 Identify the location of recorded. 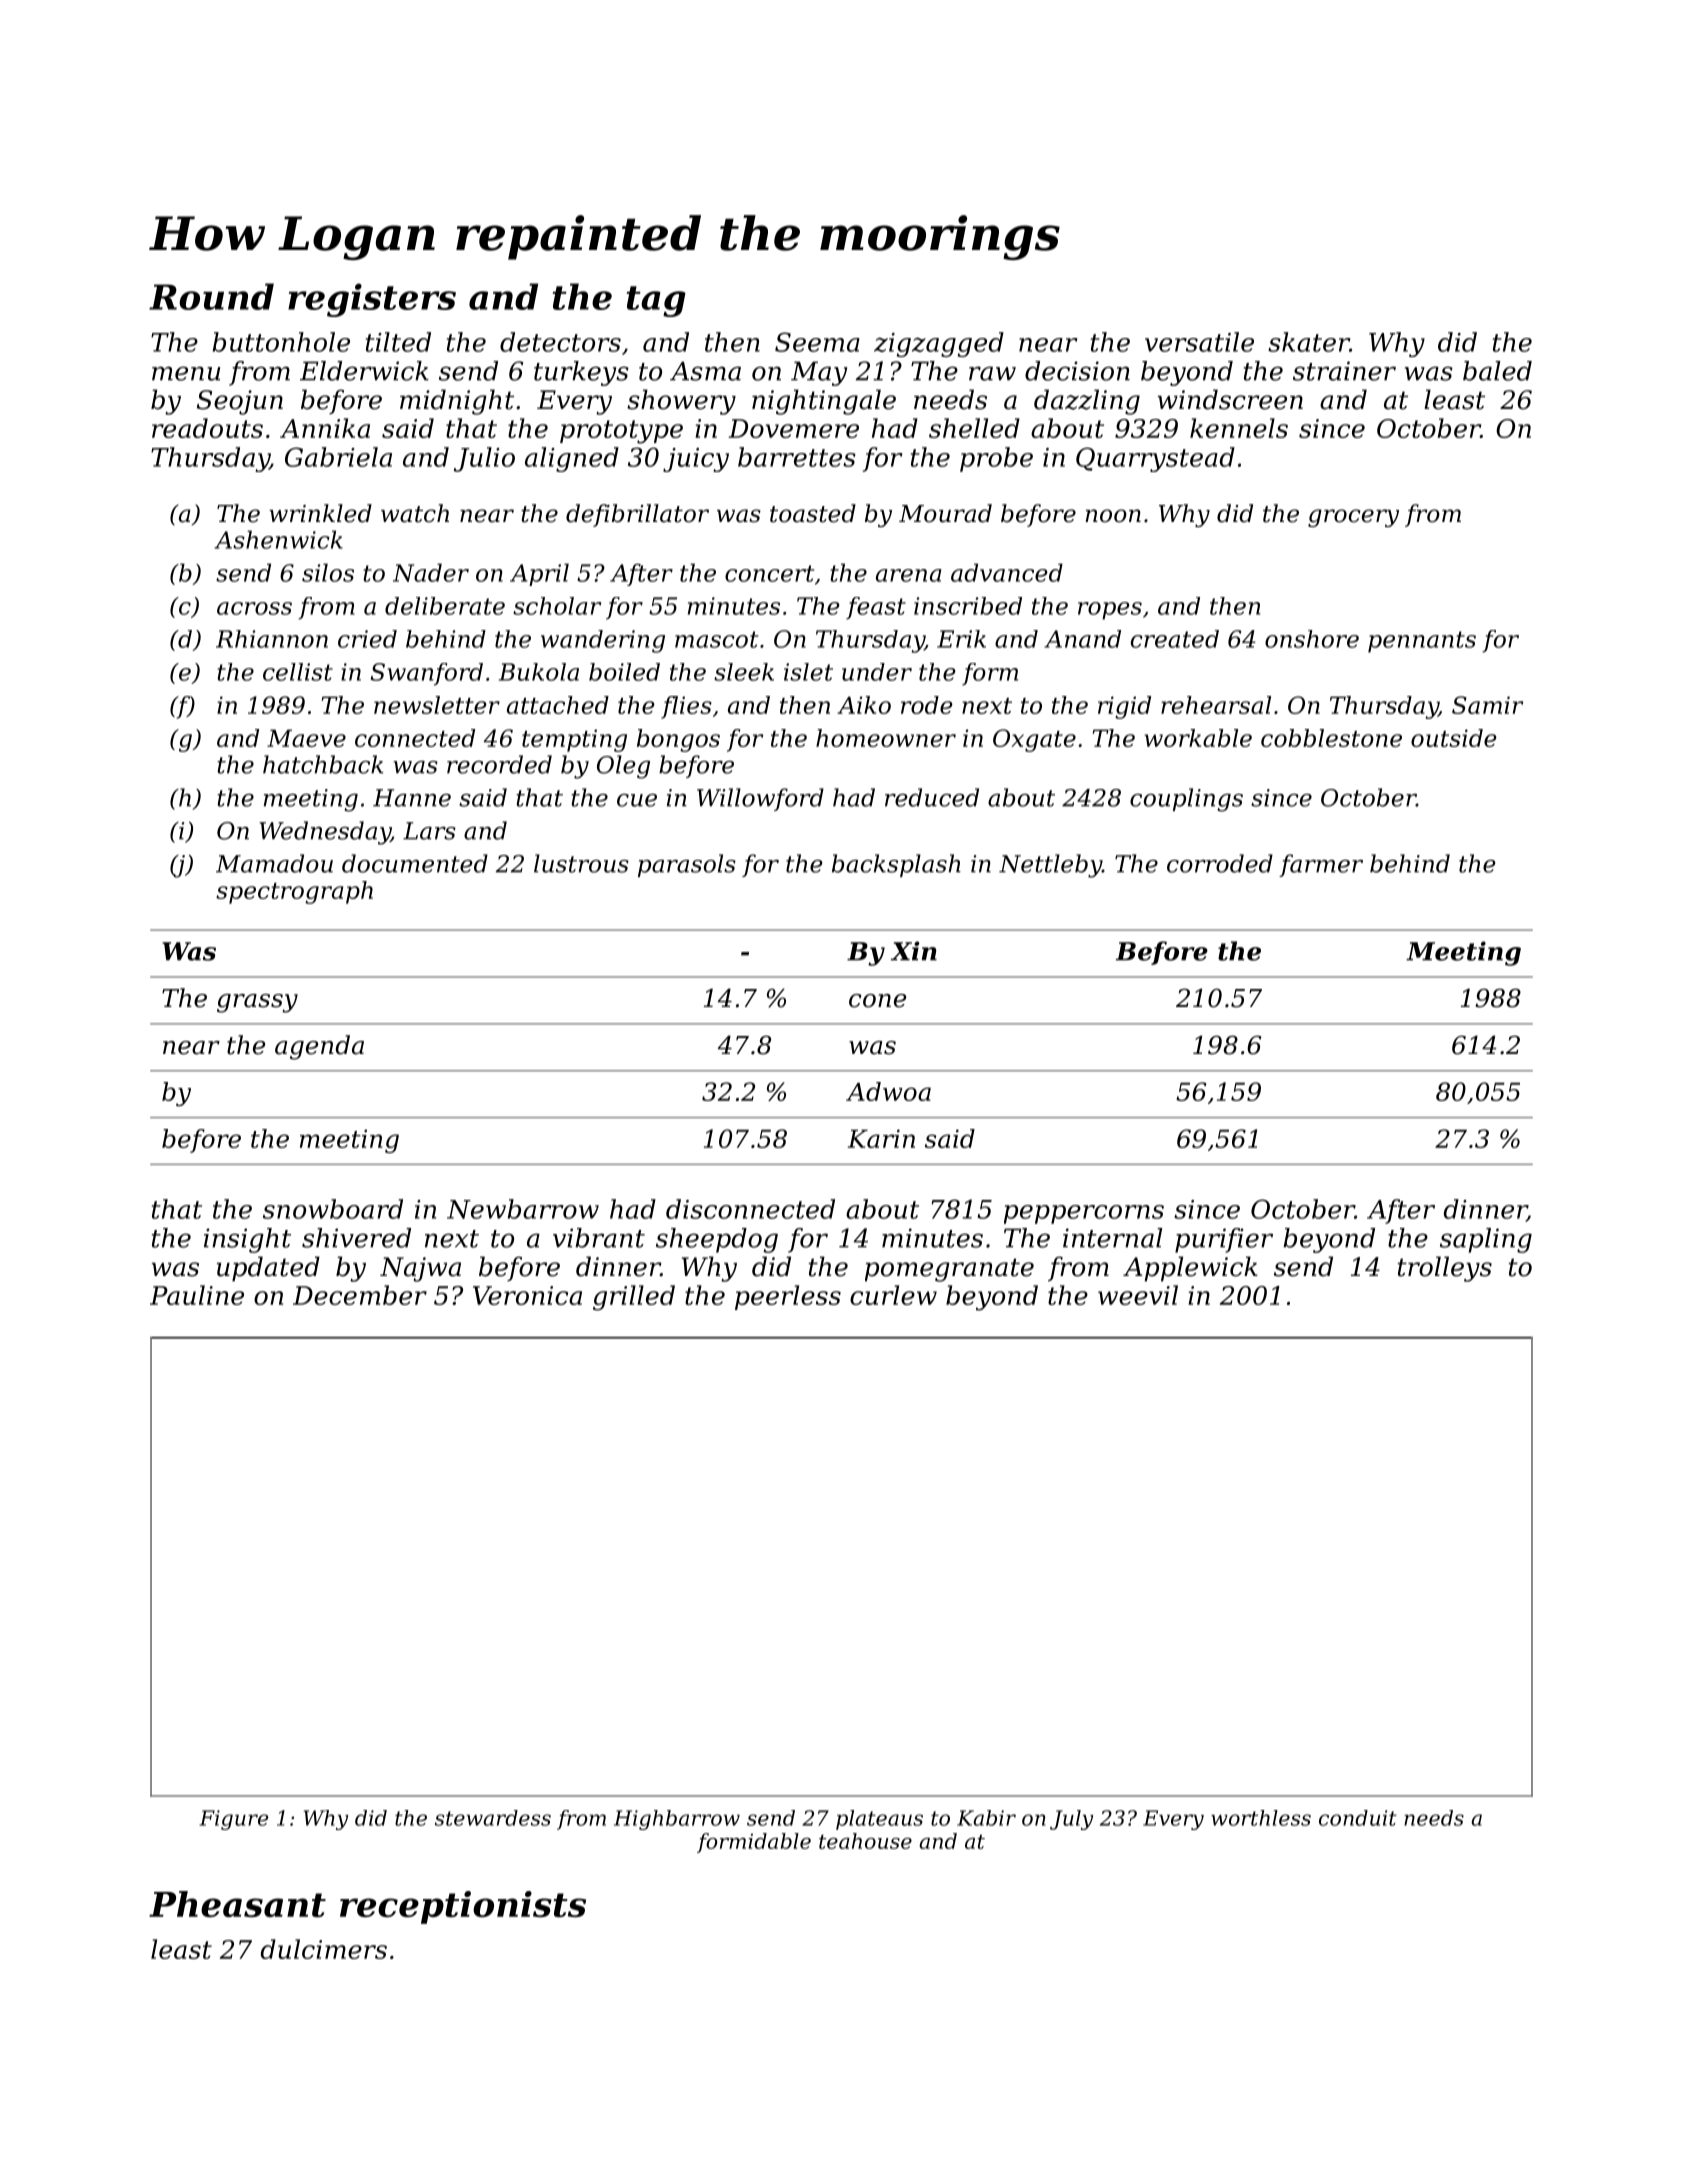
(499, 764).
